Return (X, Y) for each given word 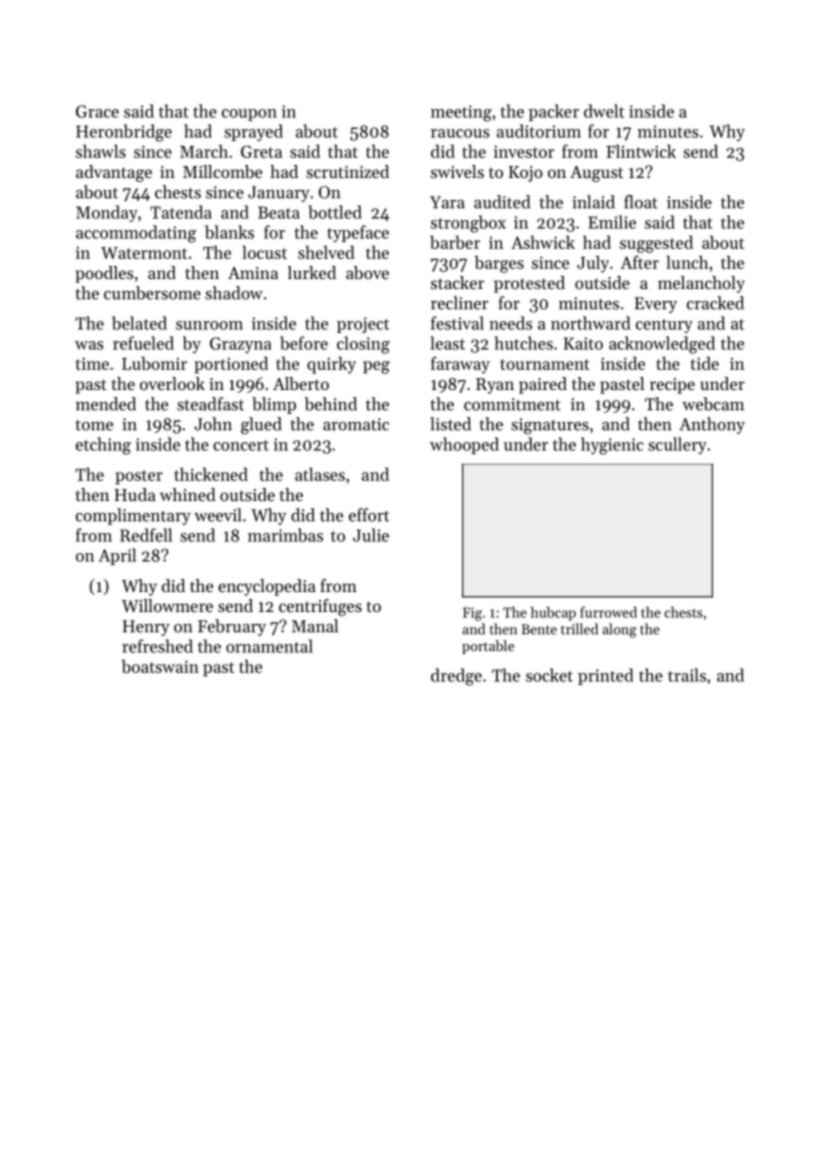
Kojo (525, 174)
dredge (456, 677)
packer (554, 112)
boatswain (160, 666)
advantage (114, 173)
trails (687, 675)
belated (139, 323)
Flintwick (641, 151)
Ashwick (543, 242)
